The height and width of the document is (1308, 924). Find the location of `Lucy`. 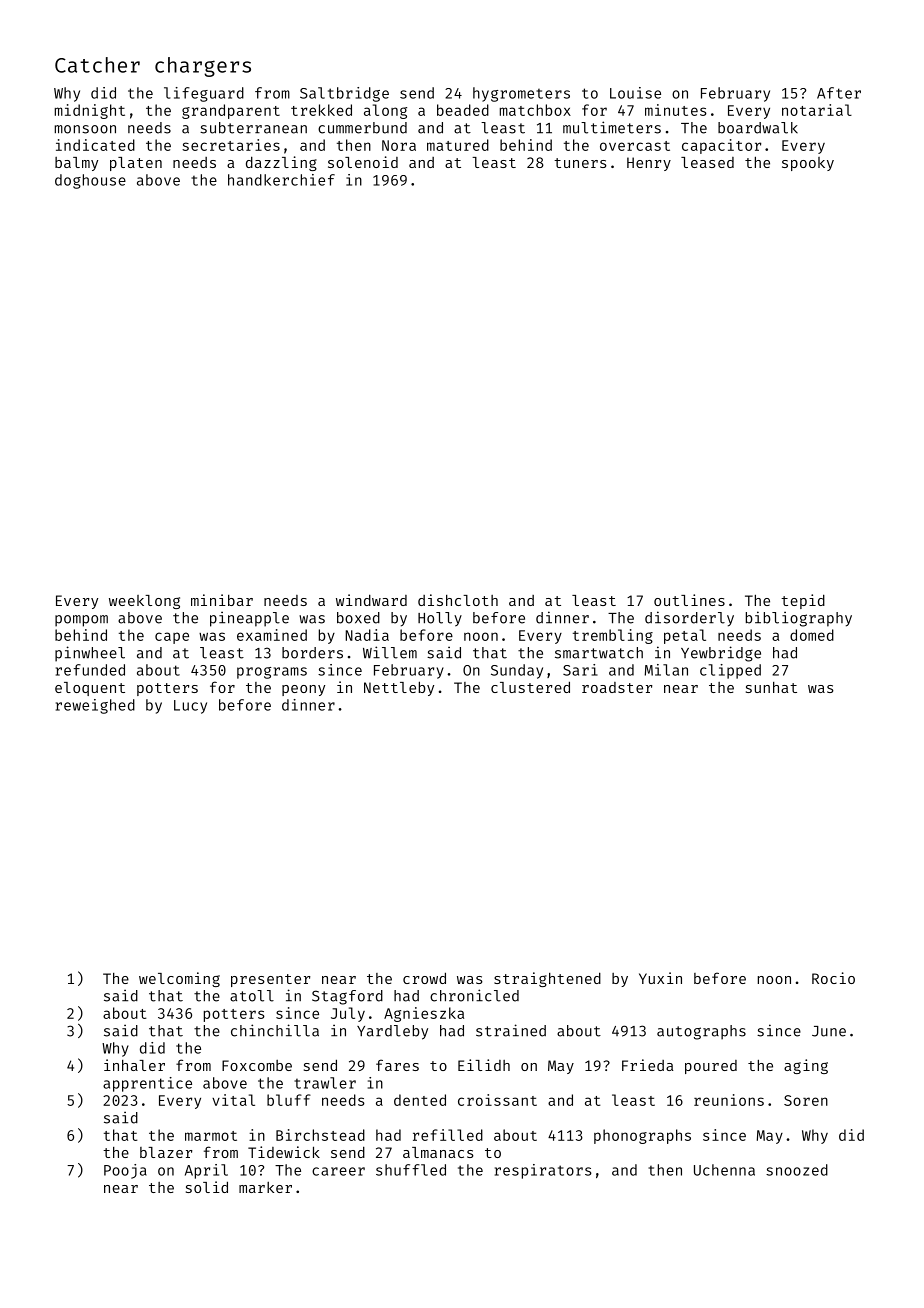

Lucy is located at coordinates (190, 707).
